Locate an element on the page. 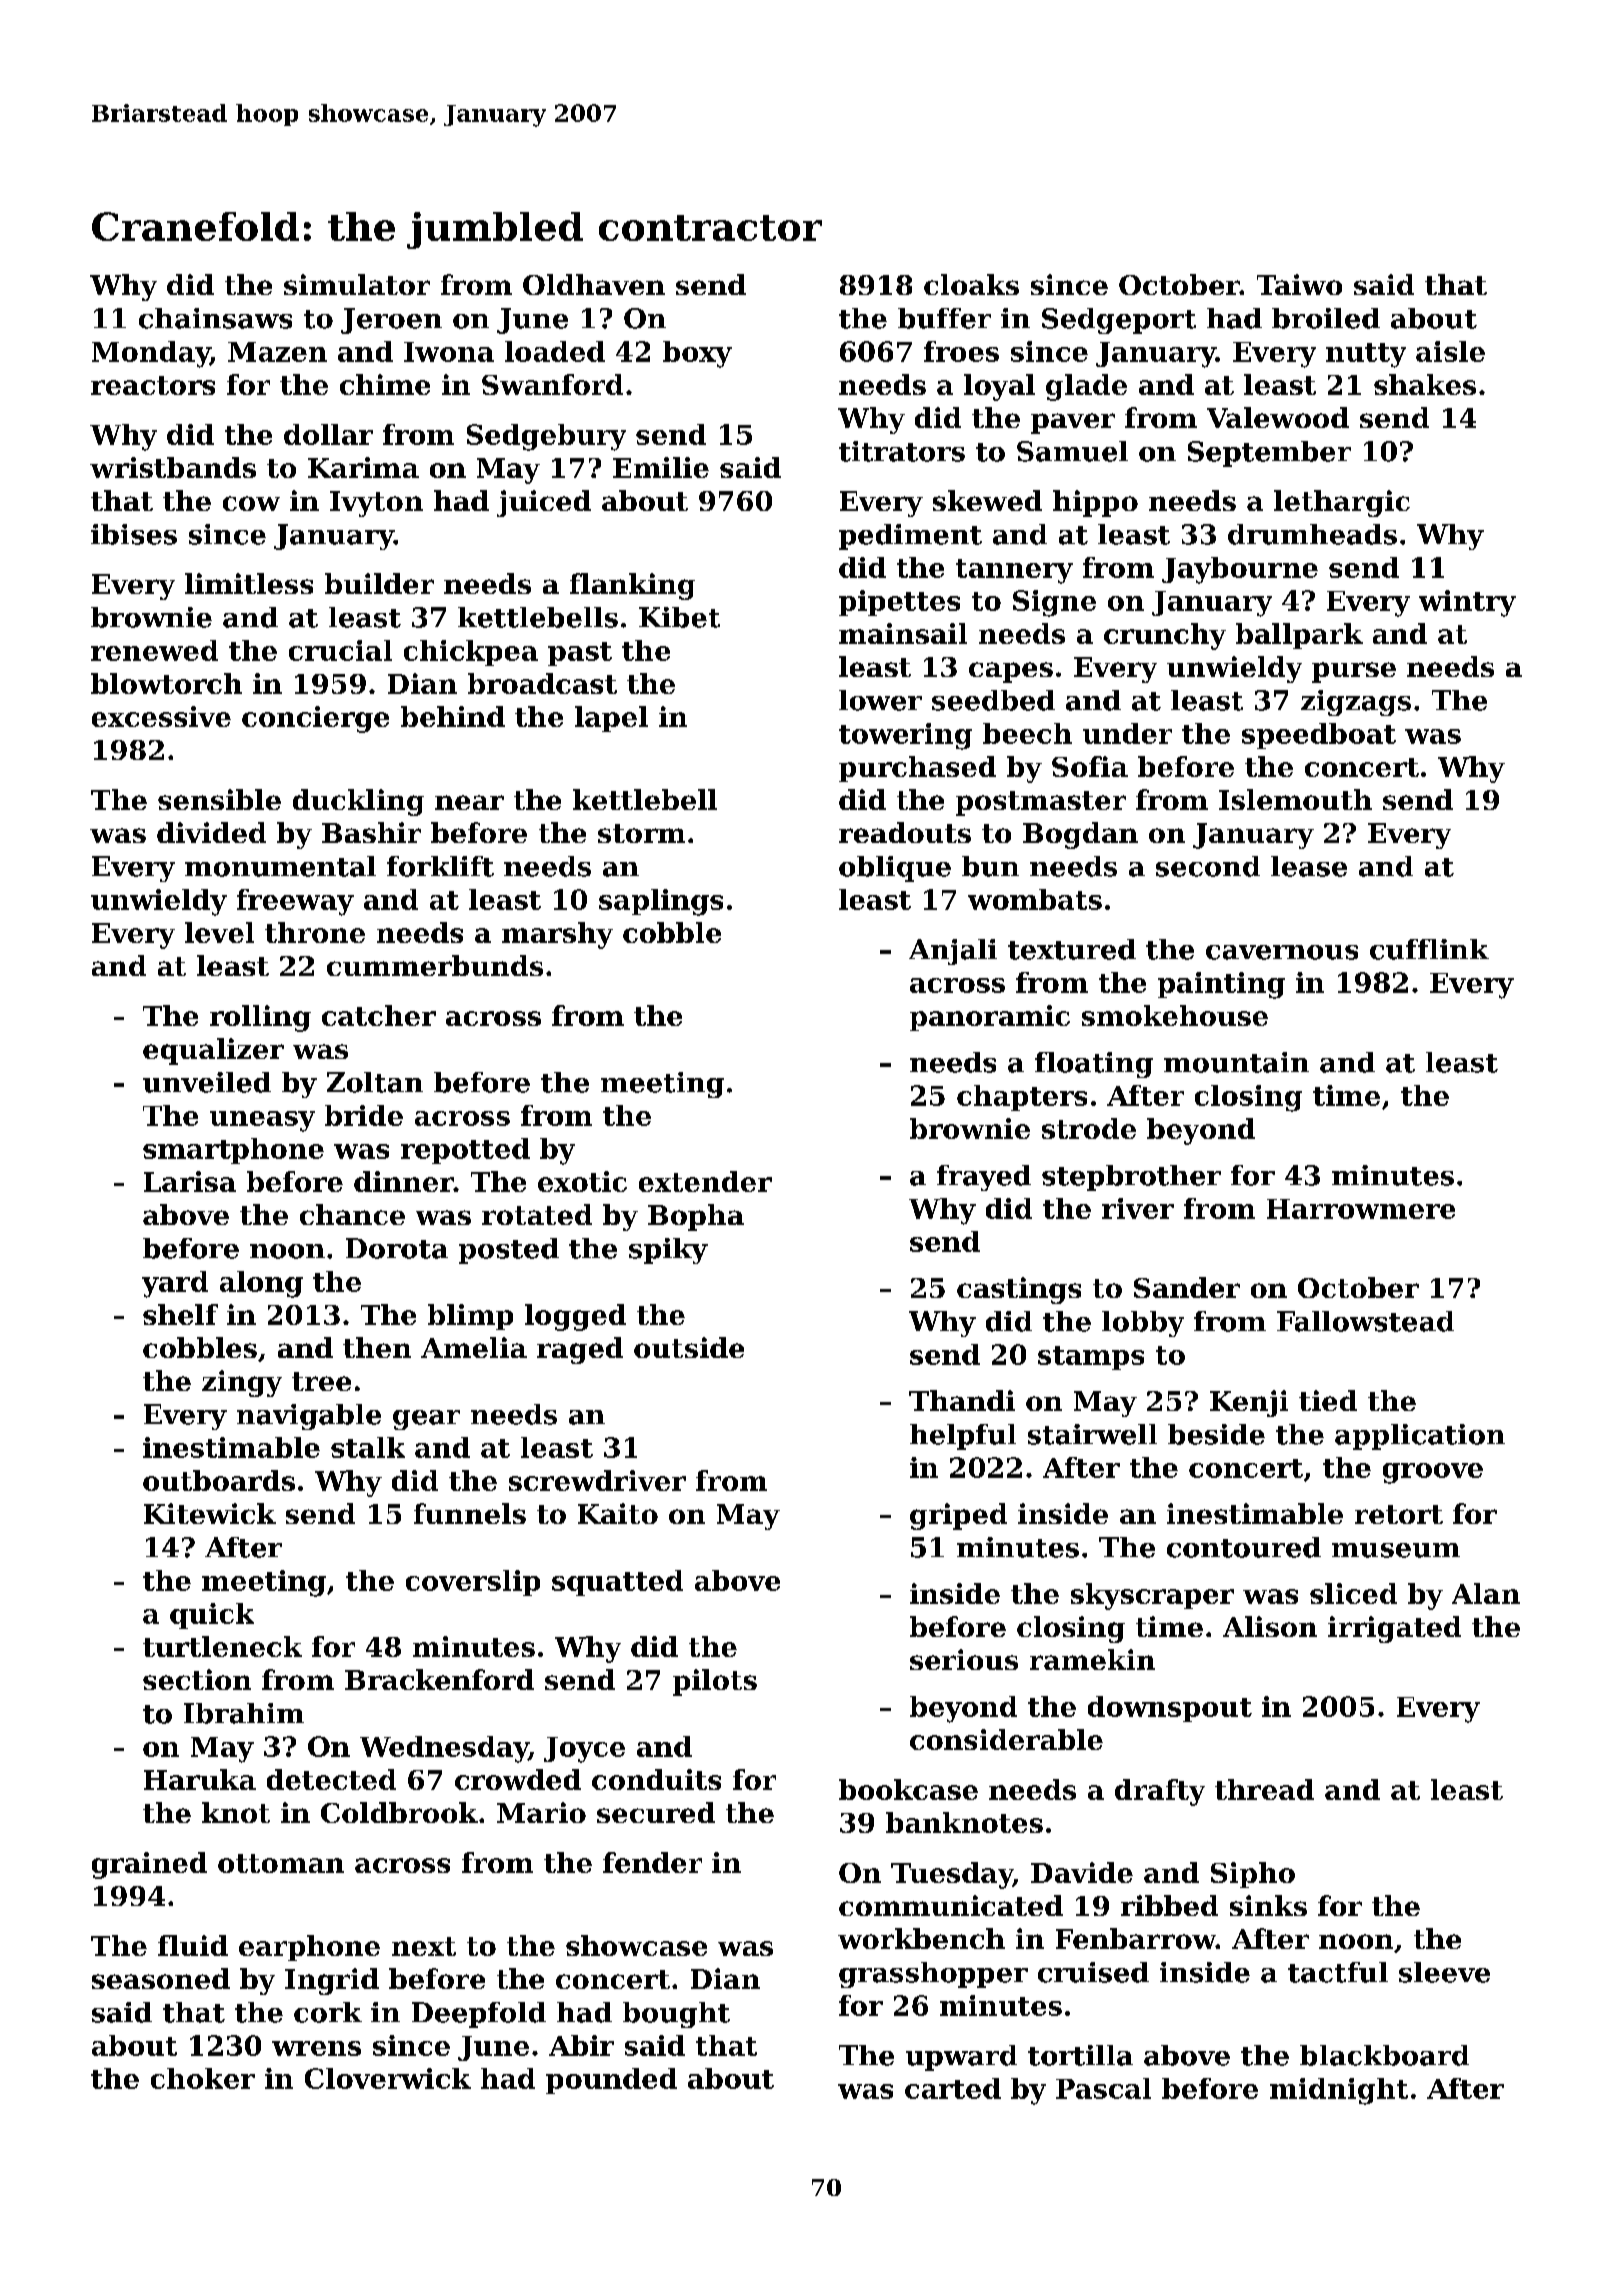 The image size is (1620, 2292). Cloverwick is located at coordinates (388, 2078).
